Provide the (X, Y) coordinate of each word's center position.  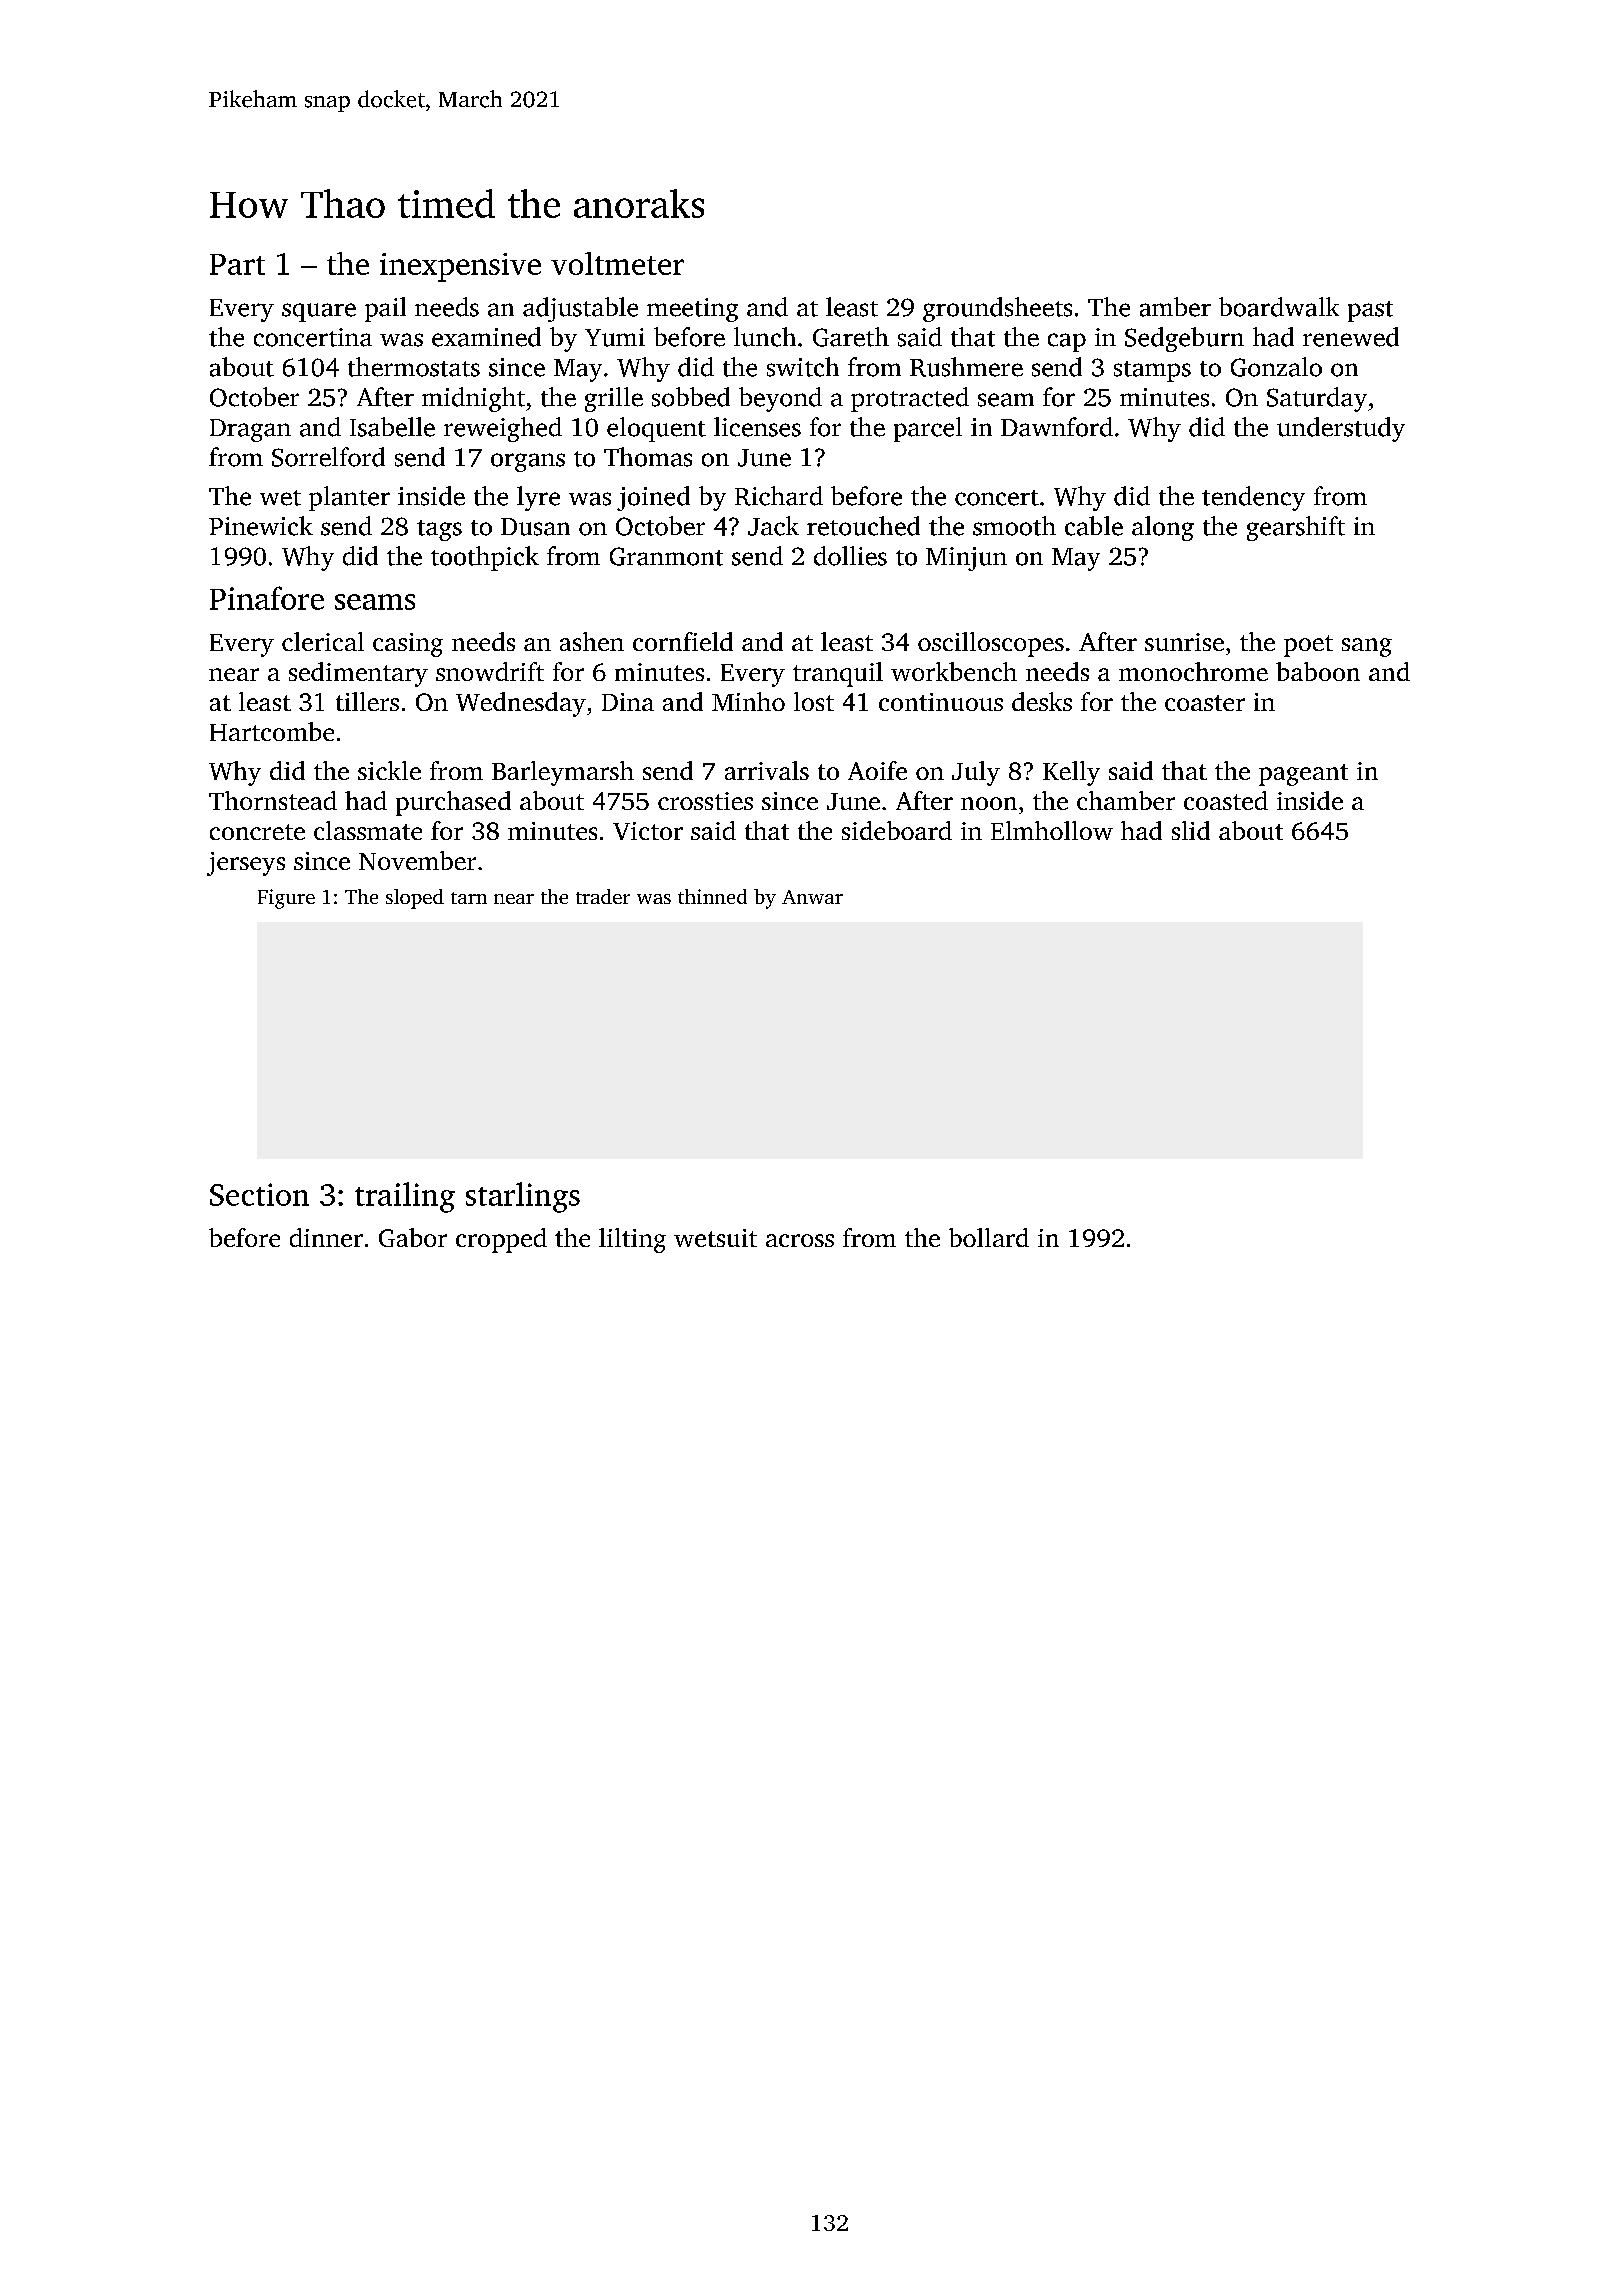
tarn (469, 898)
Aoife (877, 770)
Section (259, 1194)
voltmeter (617, 263)
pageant (1303, 775)
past (1370, 311)
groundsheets (997, 309)
